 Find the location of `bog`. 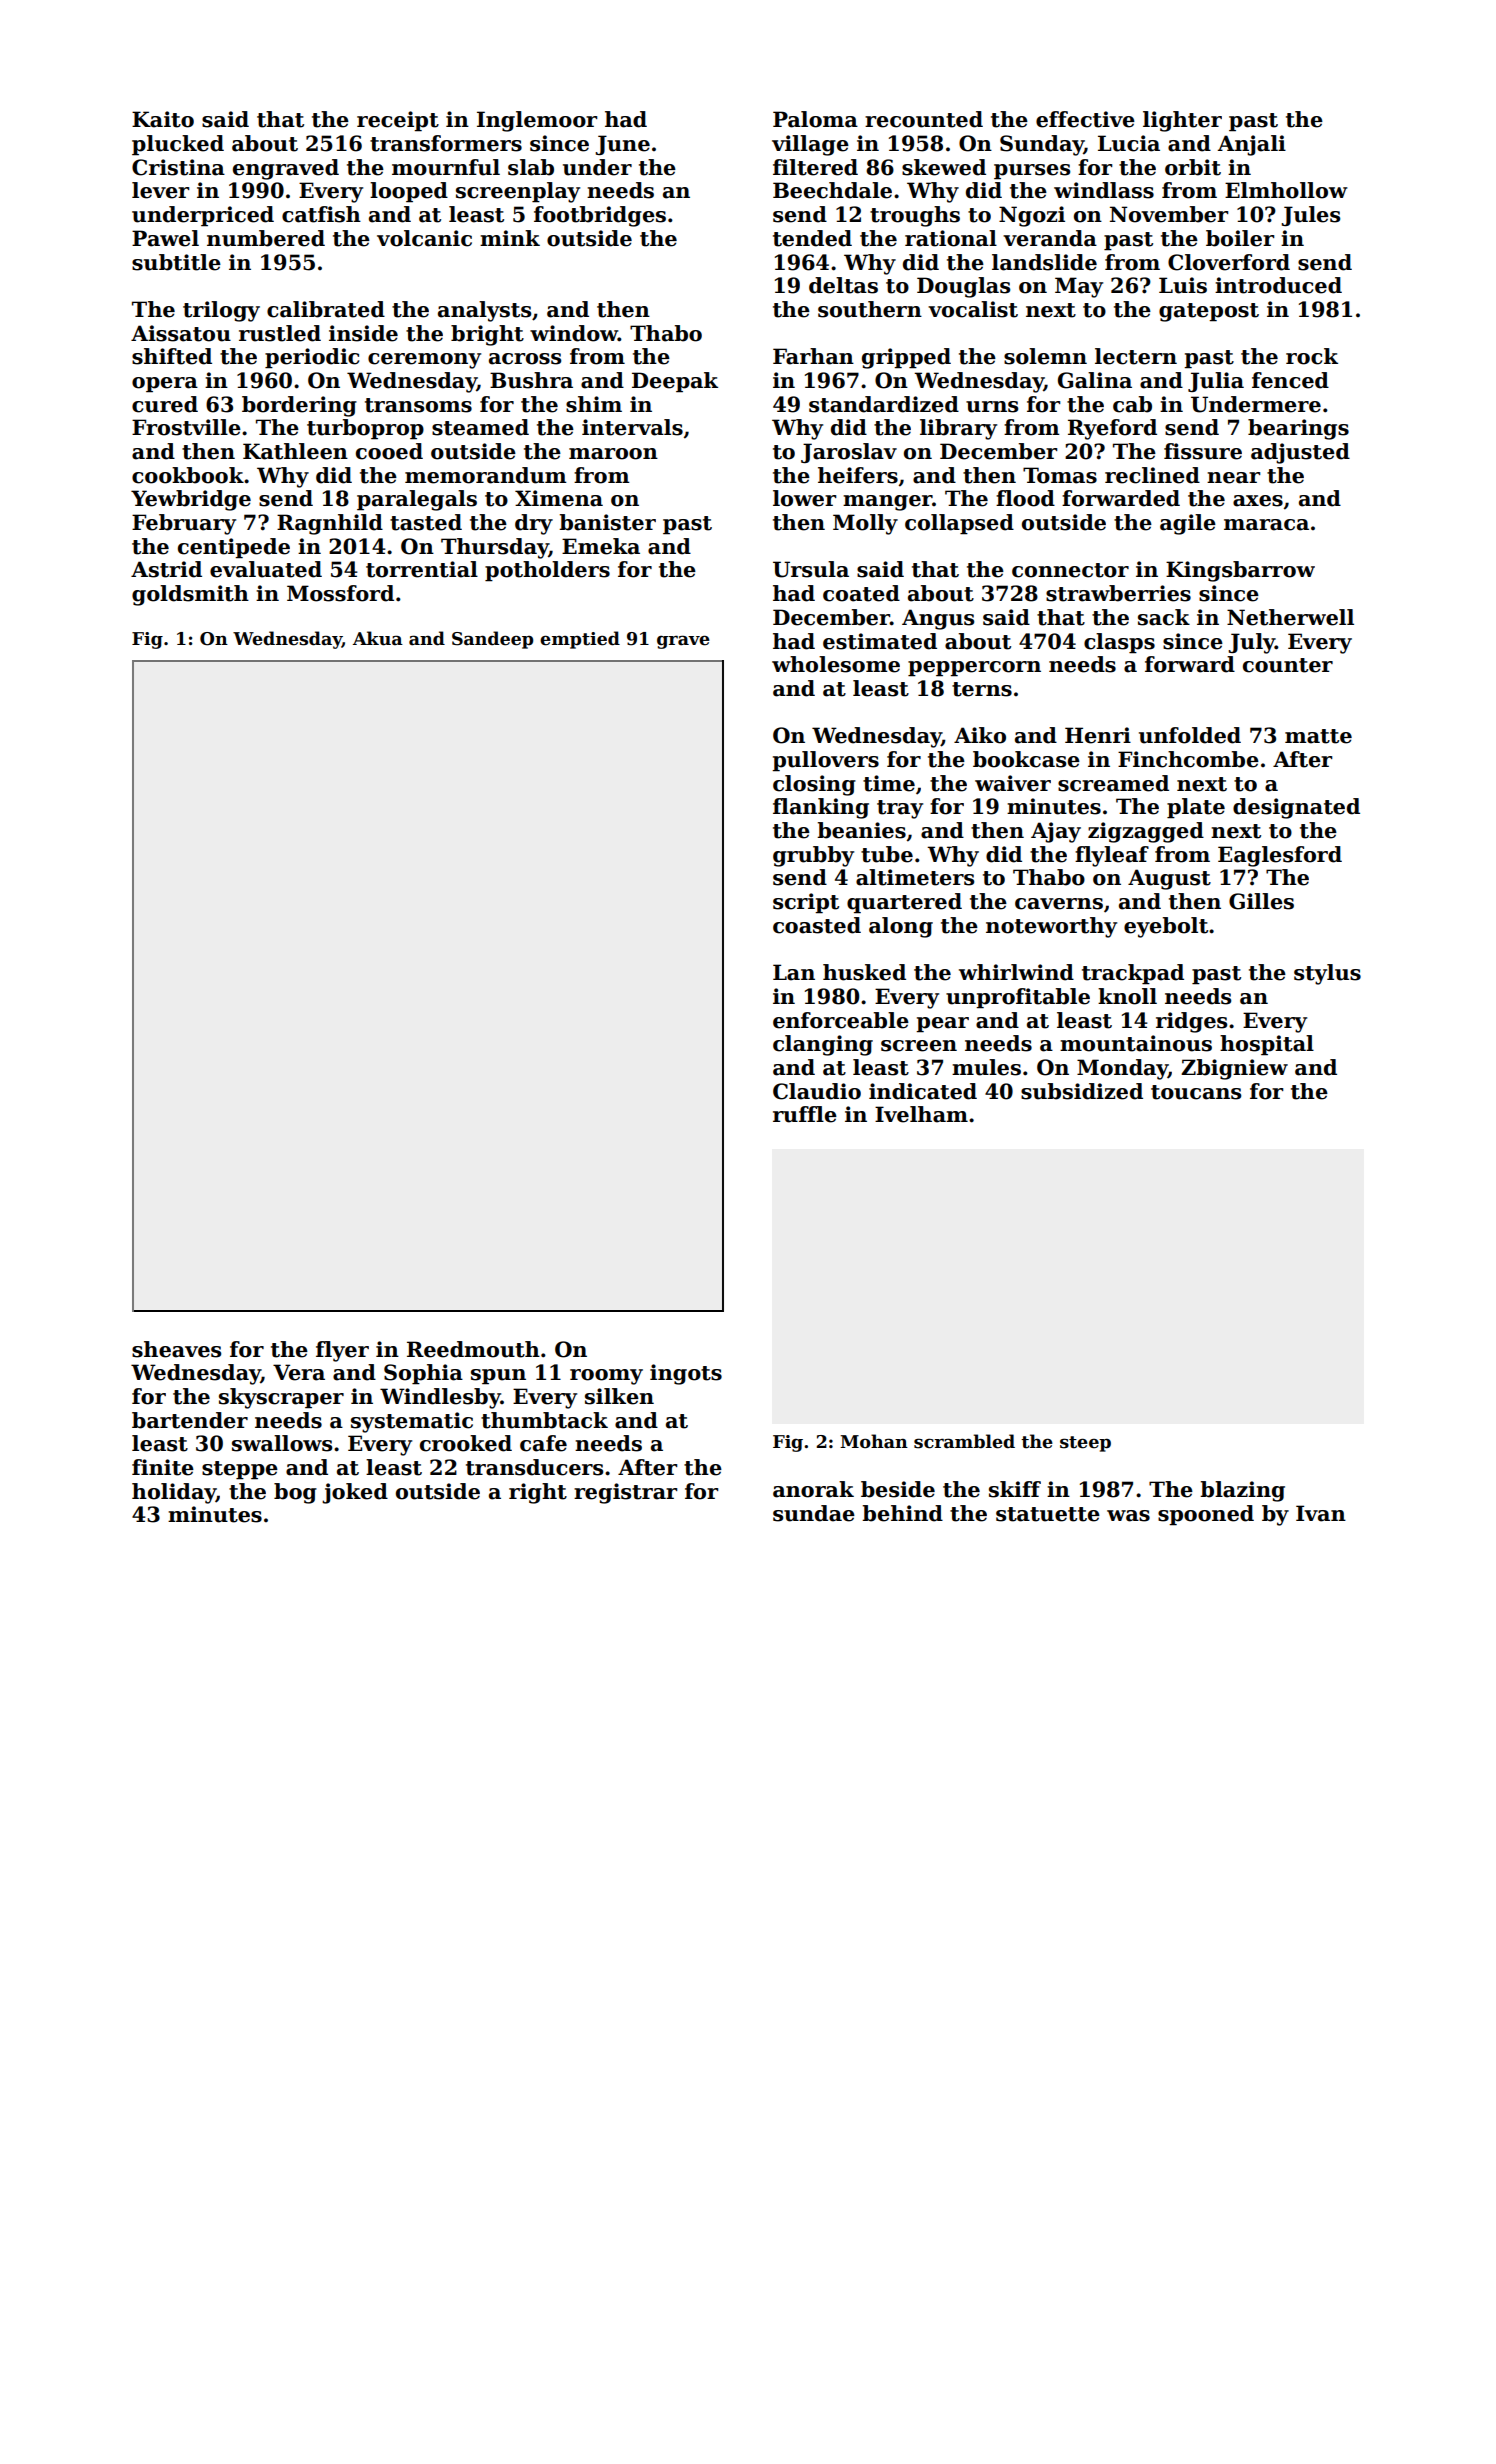

bog is located at coordinates (295, 1493).
